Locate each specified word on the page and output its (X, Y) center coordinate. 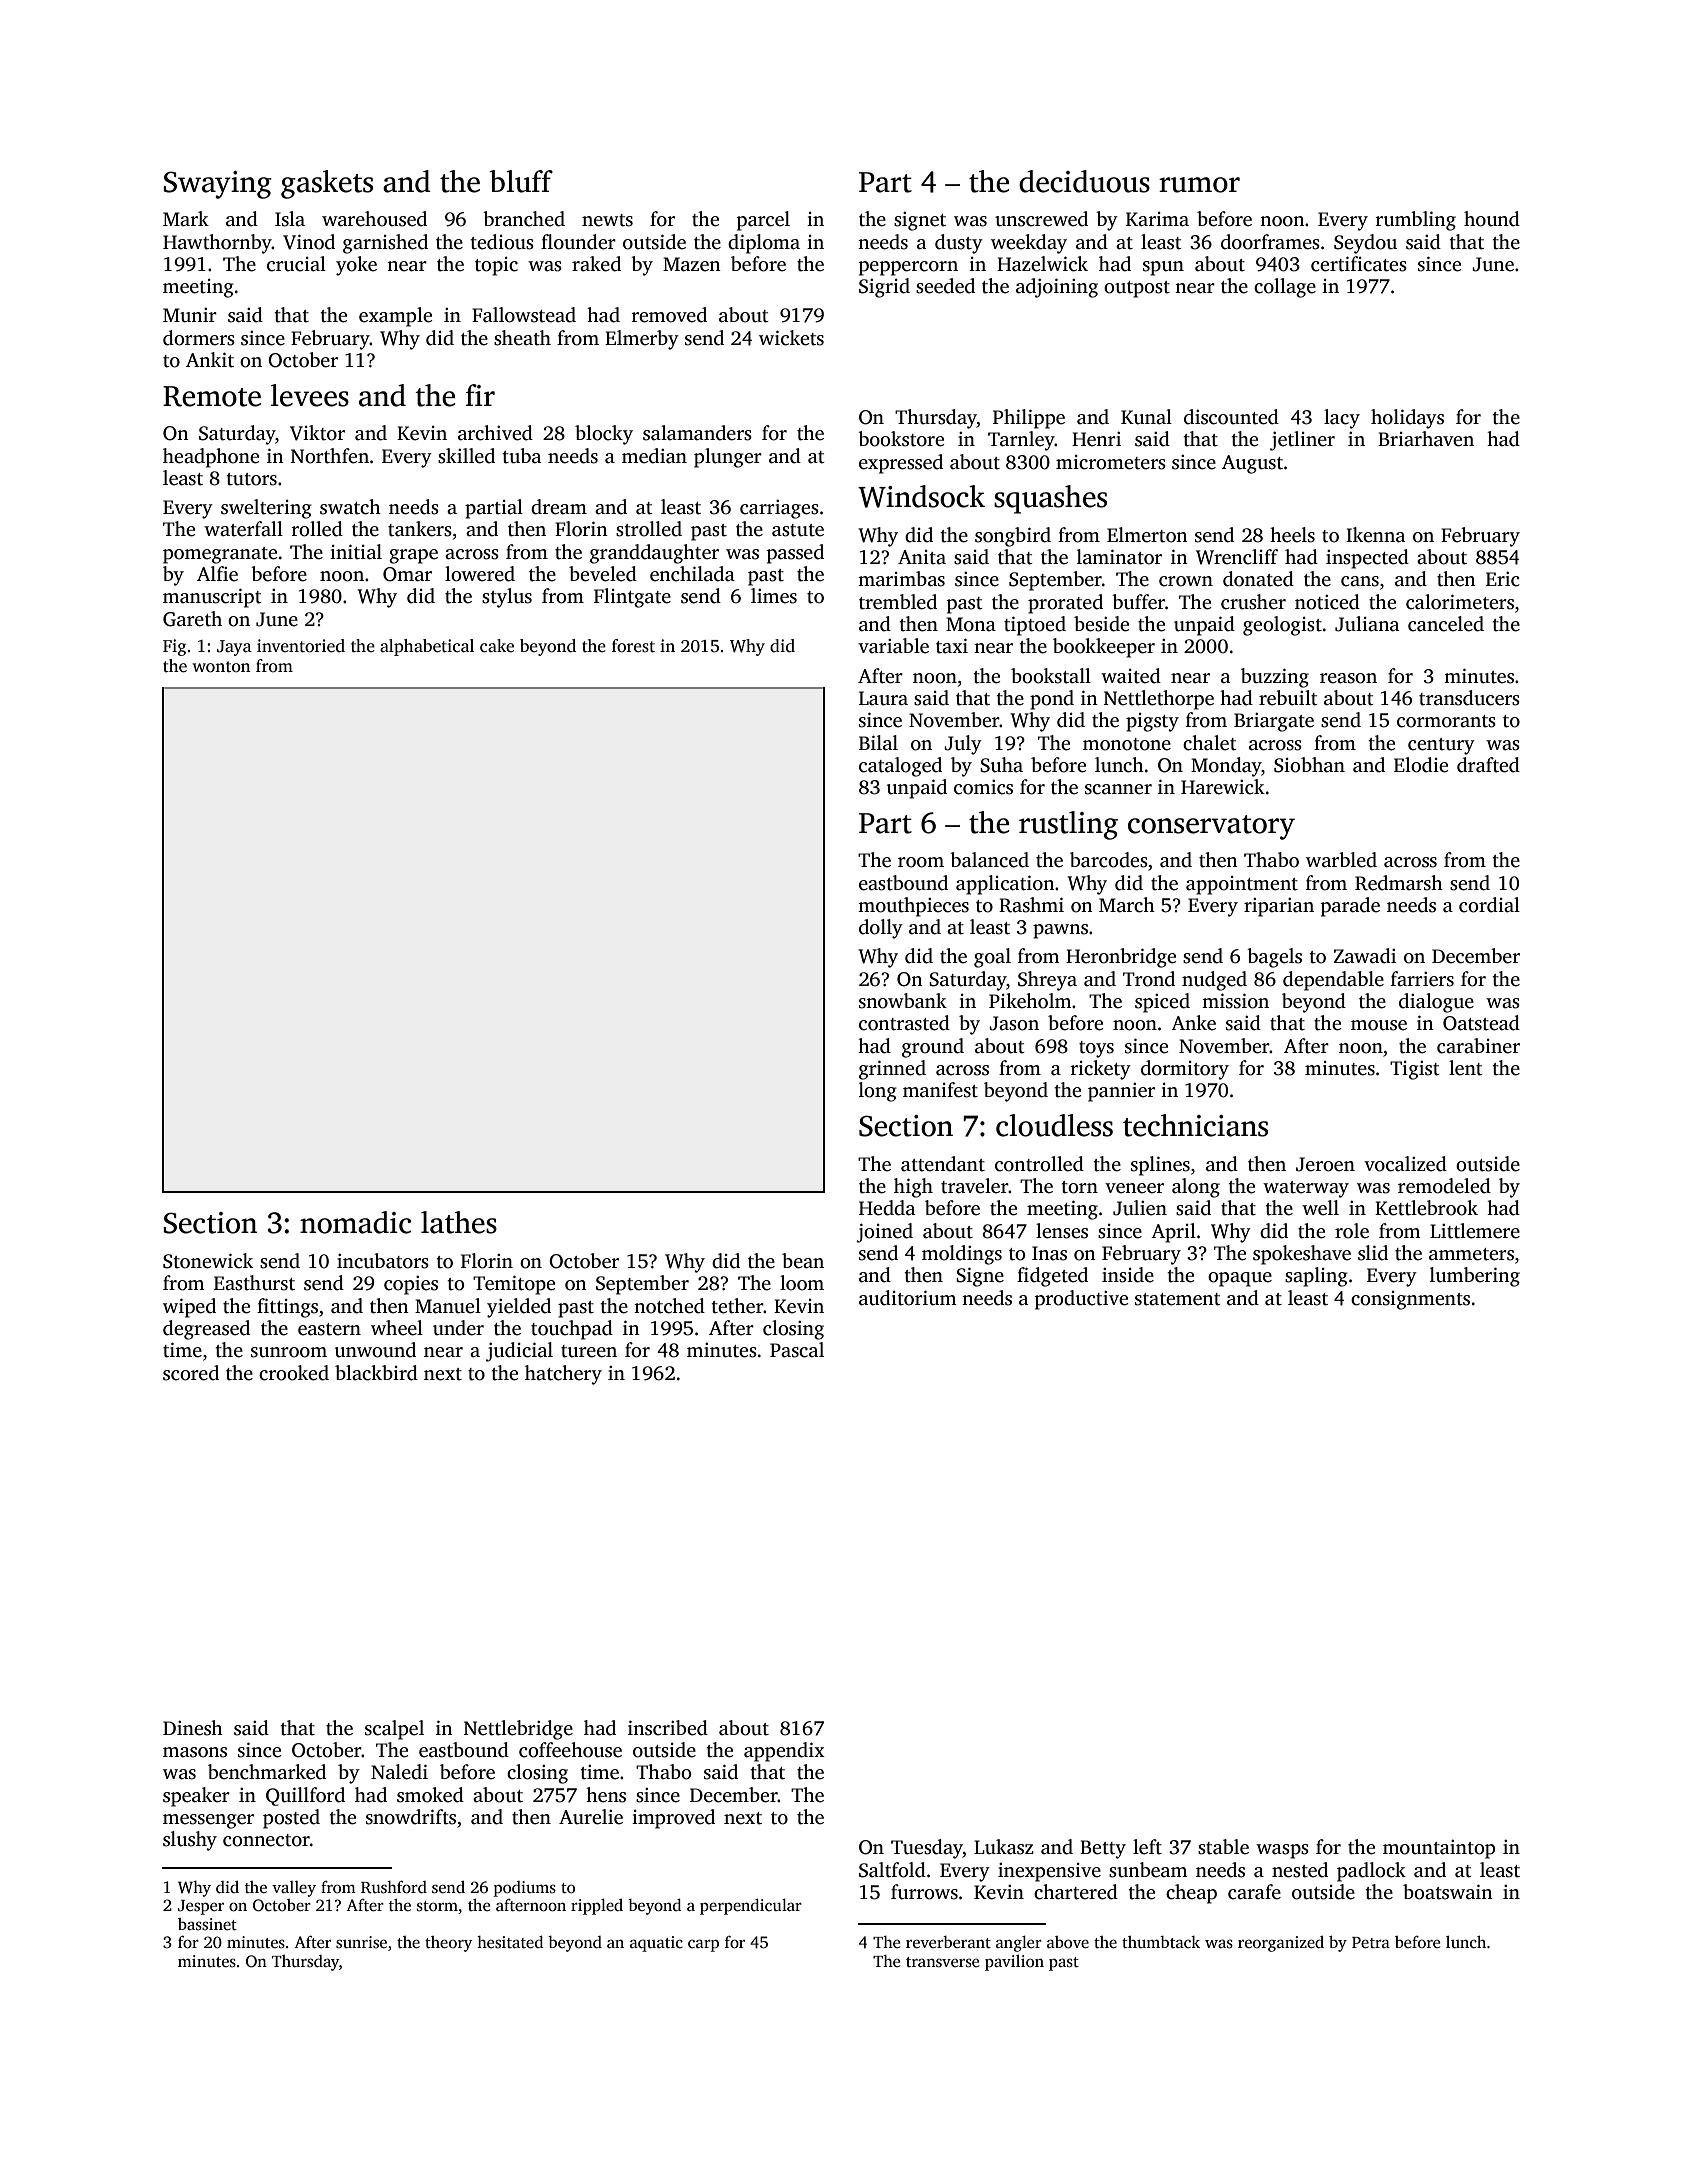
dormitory (1185, 1070)
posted (291, 1819)
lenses (1062, 1231)
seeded (945, 286)
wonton (221, 667)
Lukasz (1004, 1847)
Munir (190, 315)
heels (1292, 535)
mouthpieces (913, 907)
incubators (383, 1261)
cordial (1489, 905)
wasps (1282, 1851)
